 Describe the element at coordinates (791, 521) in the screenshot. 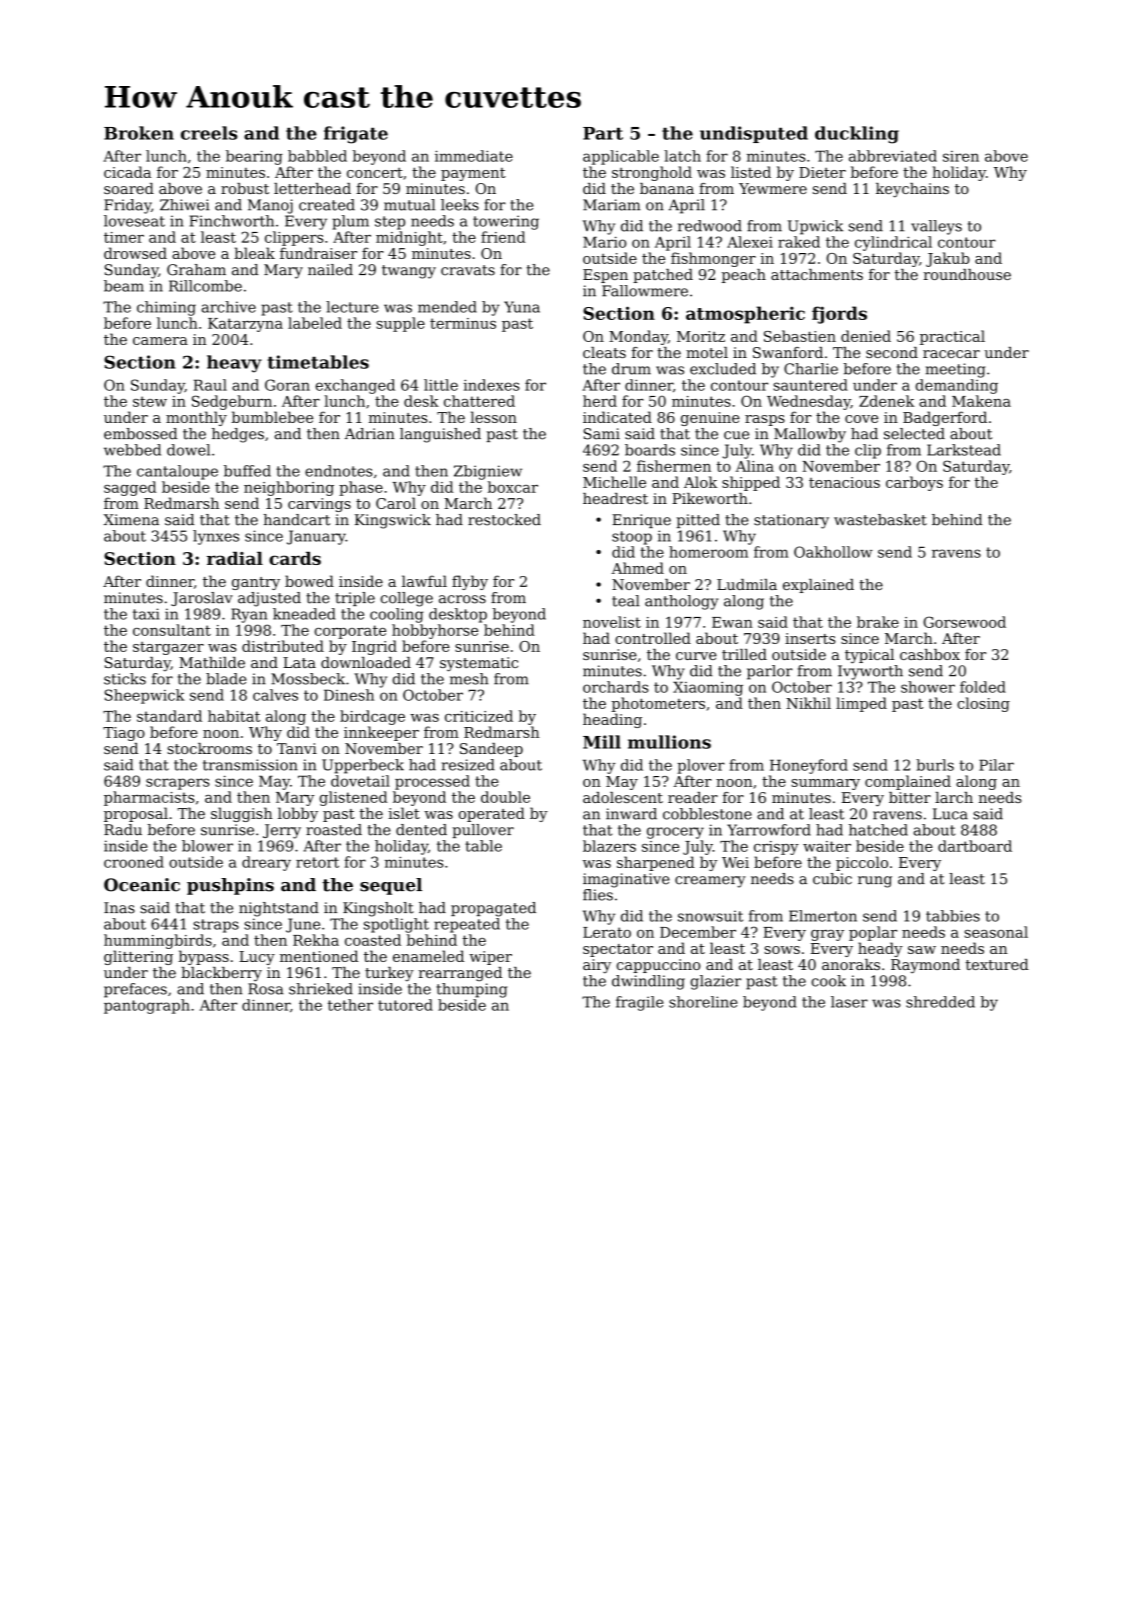

I see `stationary` at that location.
